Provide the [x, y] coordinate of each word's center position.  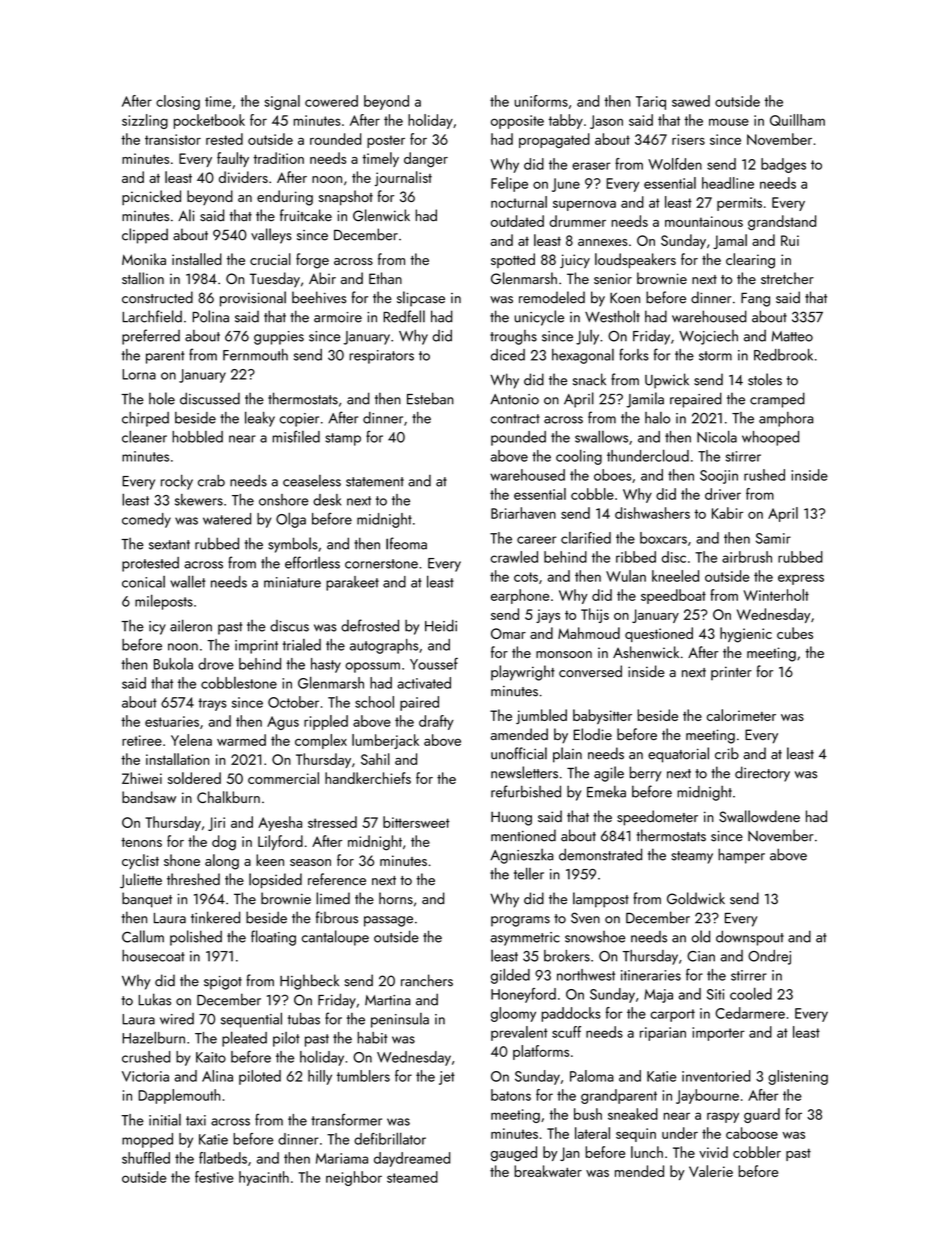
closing [178, 102]
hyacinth [264, 1178]
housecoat [153, 956]
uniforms [541, 101]
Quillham [797, 120]
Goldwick [696, 898]
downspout [750, 938]
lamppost [601, 900]
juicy [575, 261]
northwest [586, 975]
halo [657, 418]
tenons [141, 842]
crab [211, 481]
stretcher [787, 278]
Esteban [430, 398]
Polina [210, 316]
